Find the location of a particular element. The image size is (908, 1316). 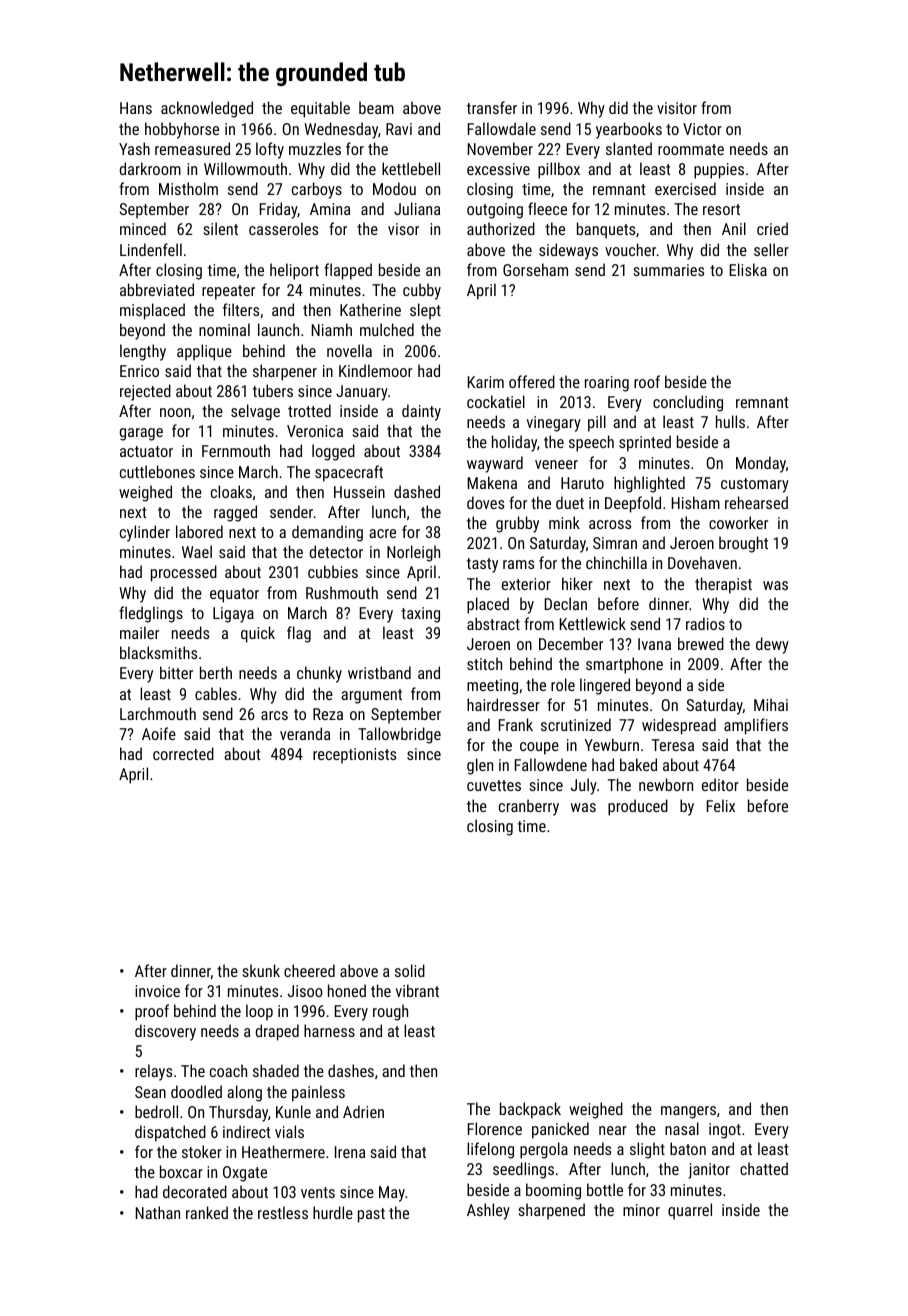

backpack is located at coordinates (530, 1110).
